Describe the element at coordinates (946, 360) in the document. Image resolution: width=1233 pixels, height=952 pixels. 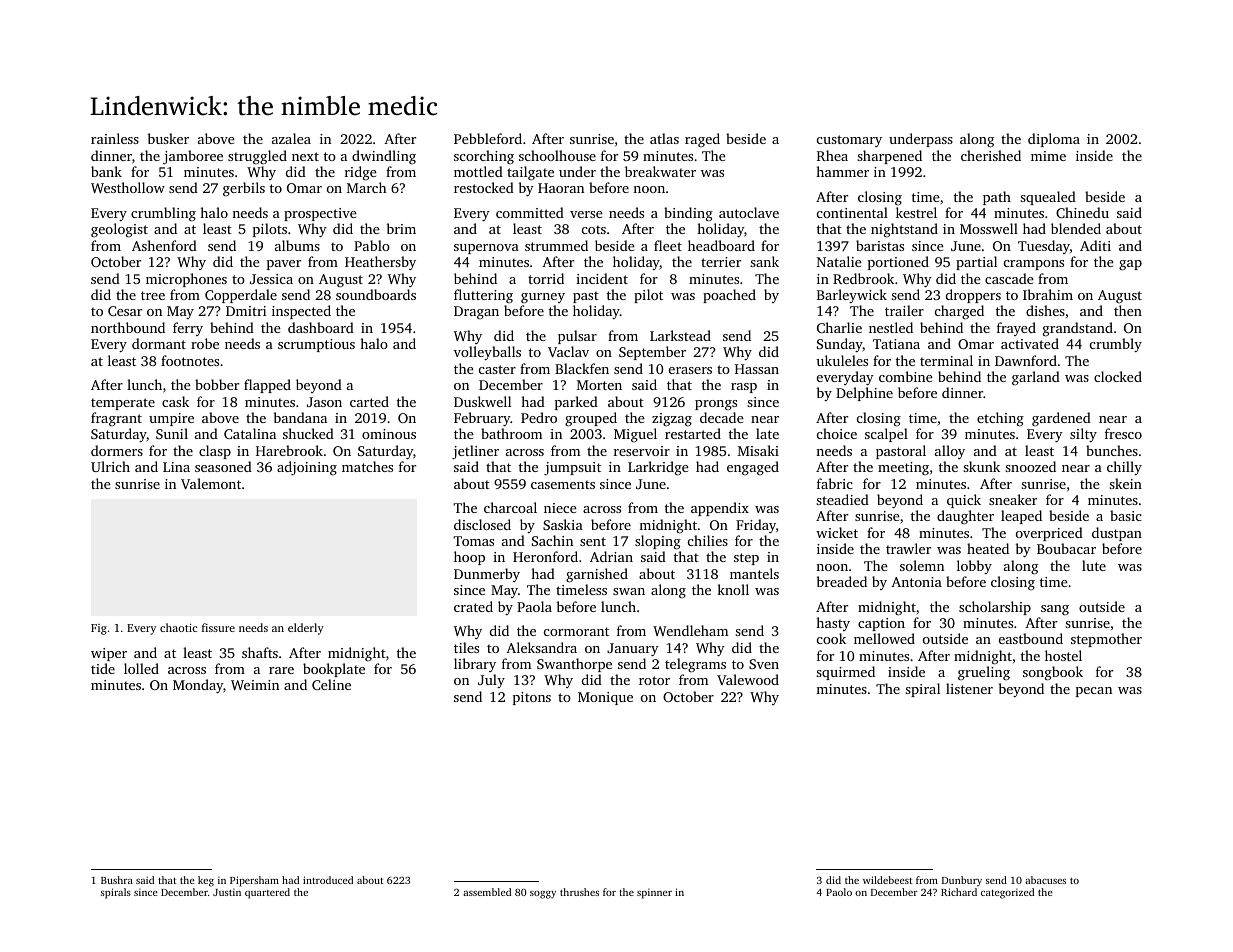
I see `terminal` at that location.
